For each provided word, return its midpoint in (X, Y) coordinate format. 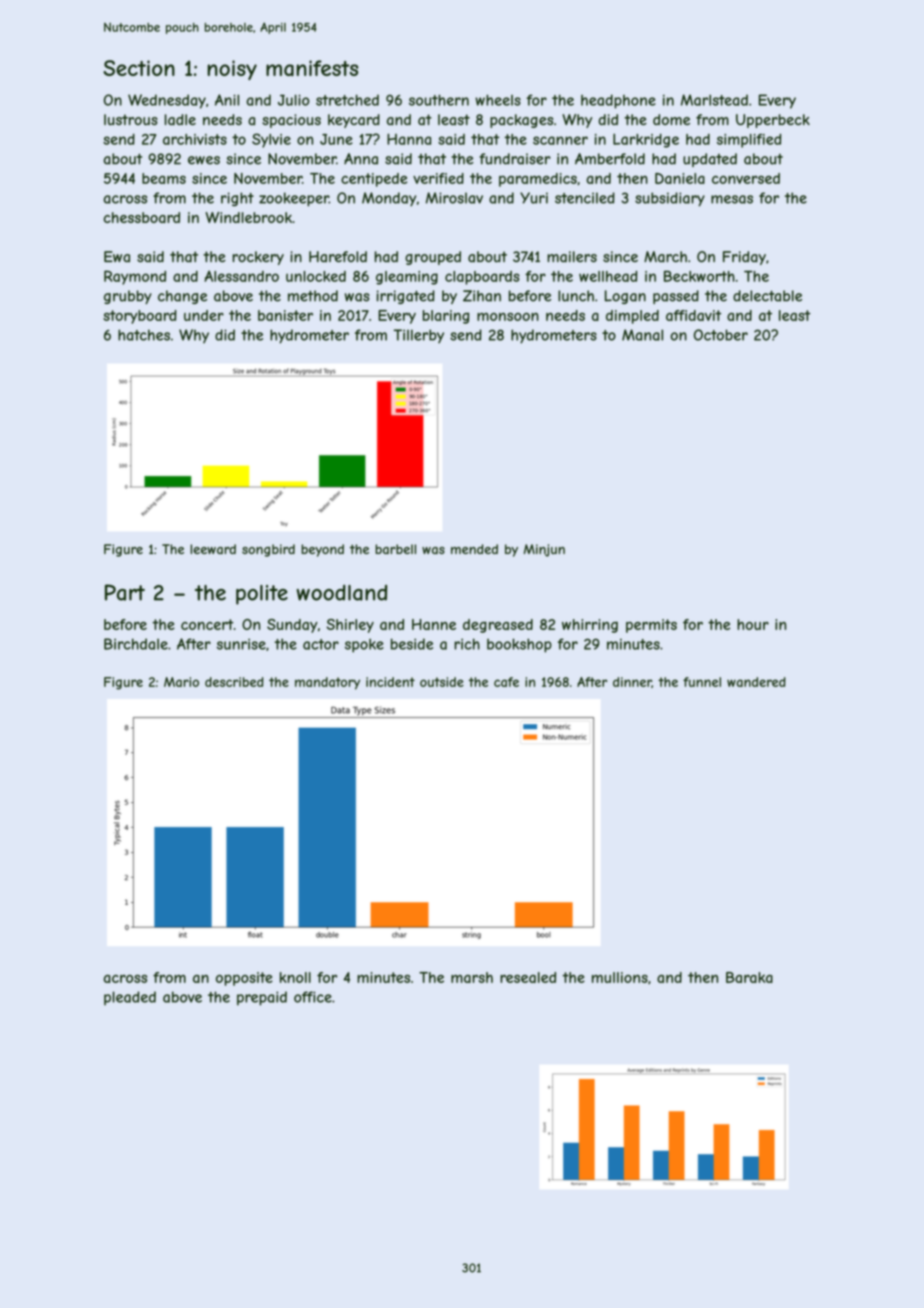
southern (439, 100)
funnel (702, 682)
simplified (749, 140)
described (234, 682)
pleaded (130, 998)
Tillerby (419, 336)
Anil (227, 100)
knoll (295, 977)
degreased (498, 626)
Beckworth (699, 276)
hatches (144, 335)
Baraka (749, 977)
